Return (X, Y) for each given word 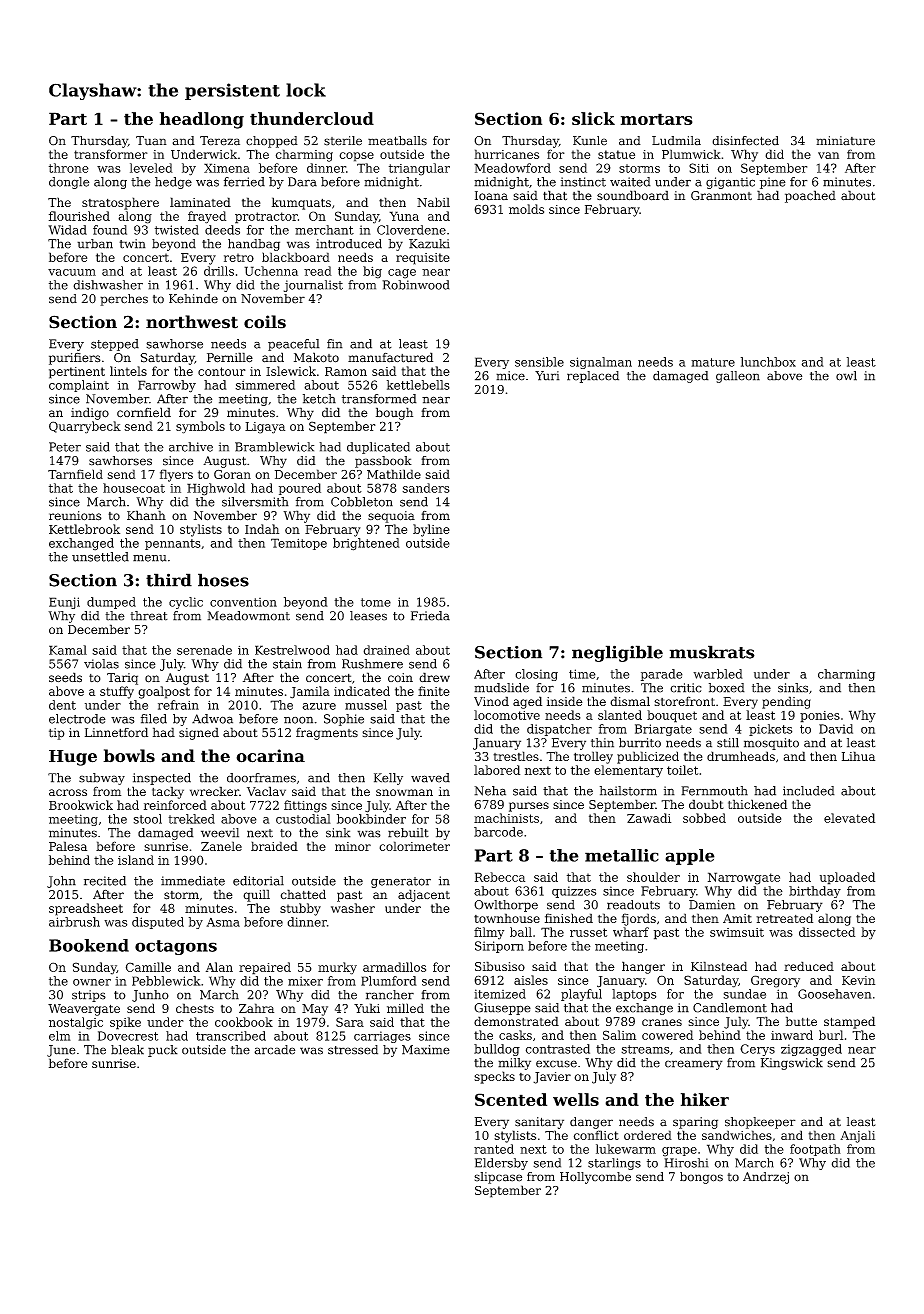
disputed (158, 923)
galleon (738, 377)
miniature (845, 141)
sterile (343, 141)
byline (431, 530)
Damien (712, 905)
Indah (262, 529)
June (61, 1051)
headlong (202, 120)
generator (401, 882)
